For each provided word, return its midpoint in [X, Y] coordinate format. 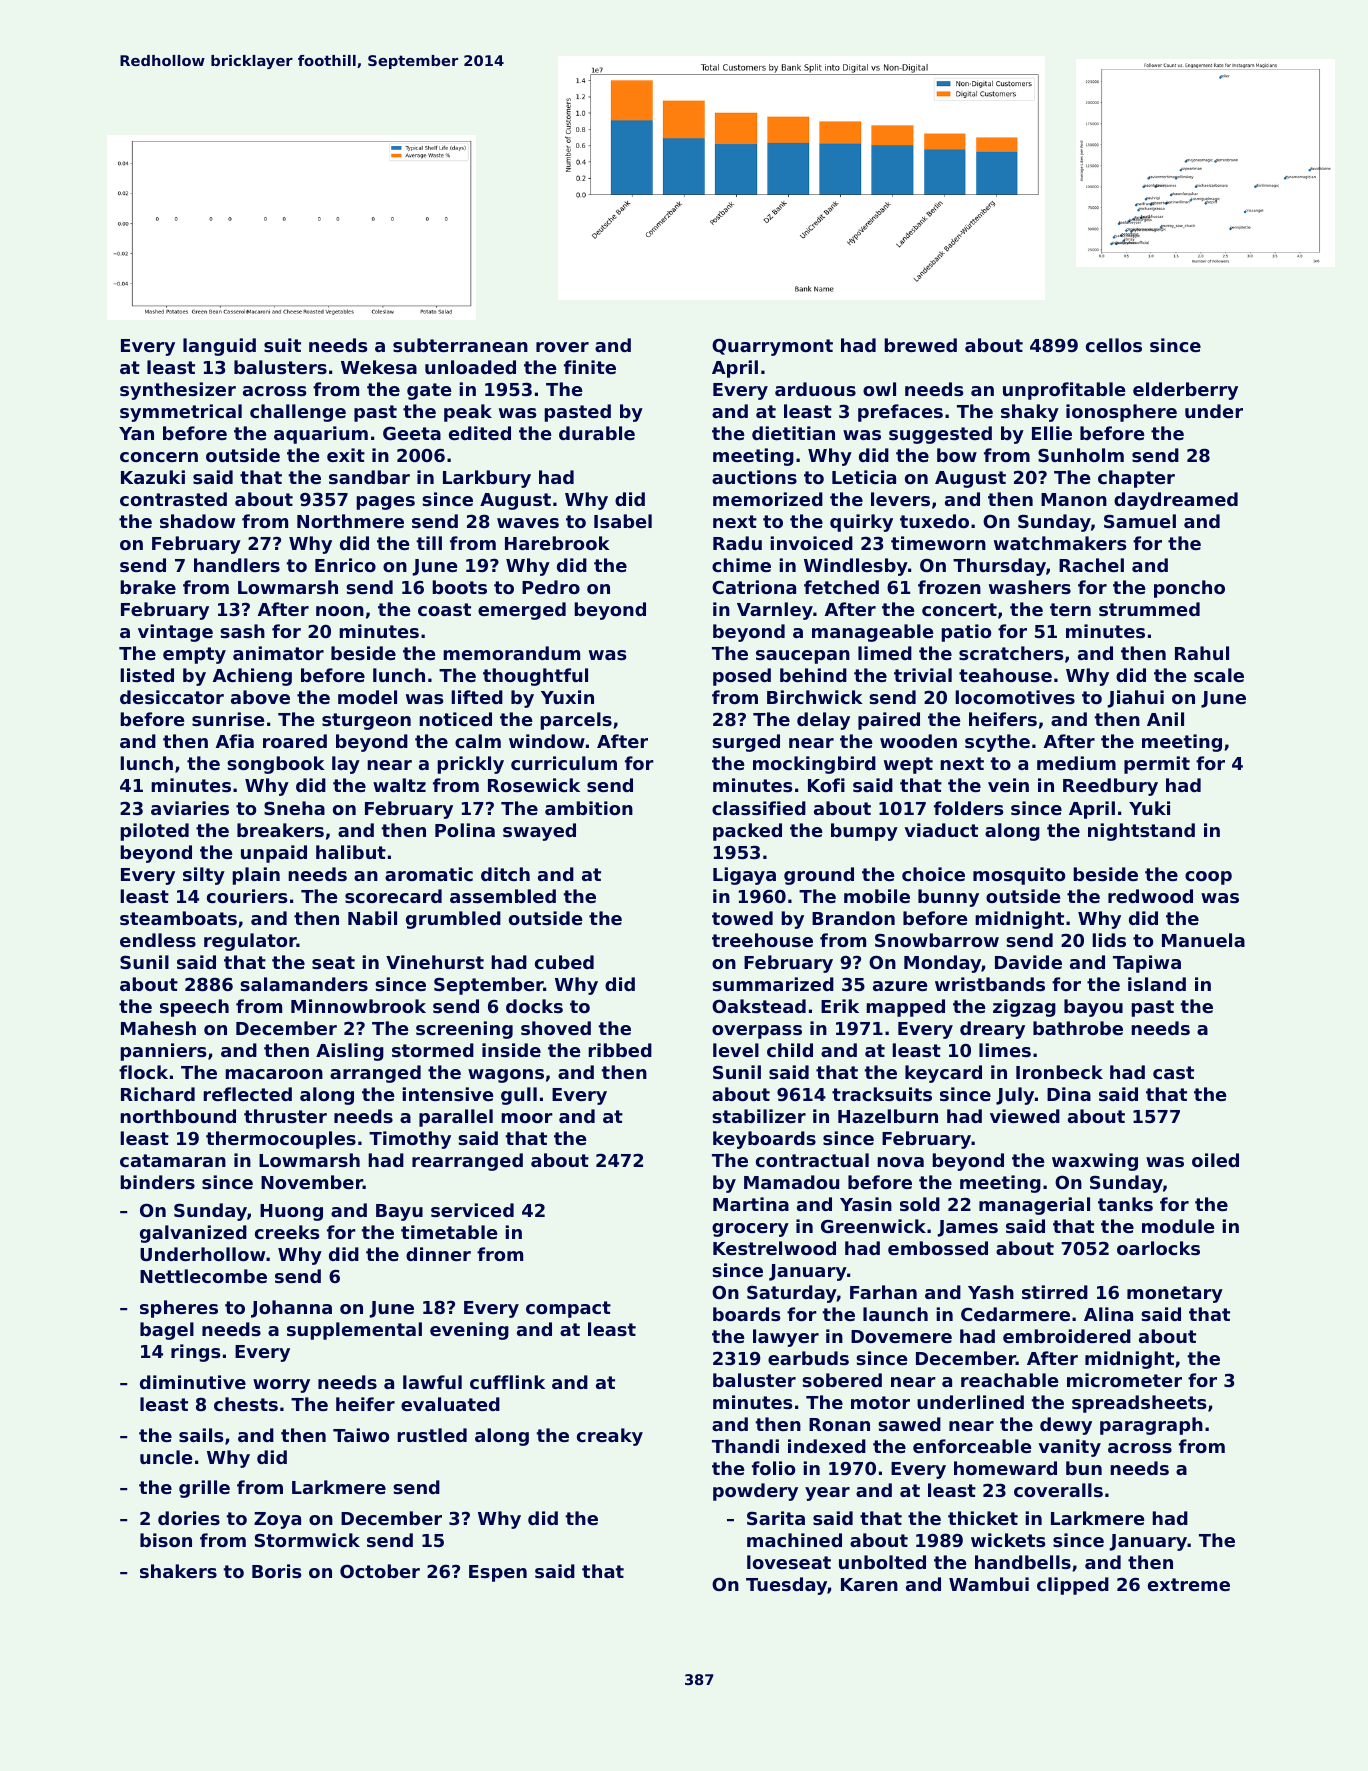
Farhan [883, 1292]
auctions [754, 477]
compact [568, 1309]
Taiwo [361, 1435]
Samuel [1140, 521]
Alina [1108, 1314]
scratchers [1011, 653]
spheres [179, 1309]
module [1178, 1226]
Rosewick [534, 785]
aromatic [429, 874]
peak [468, 413]
